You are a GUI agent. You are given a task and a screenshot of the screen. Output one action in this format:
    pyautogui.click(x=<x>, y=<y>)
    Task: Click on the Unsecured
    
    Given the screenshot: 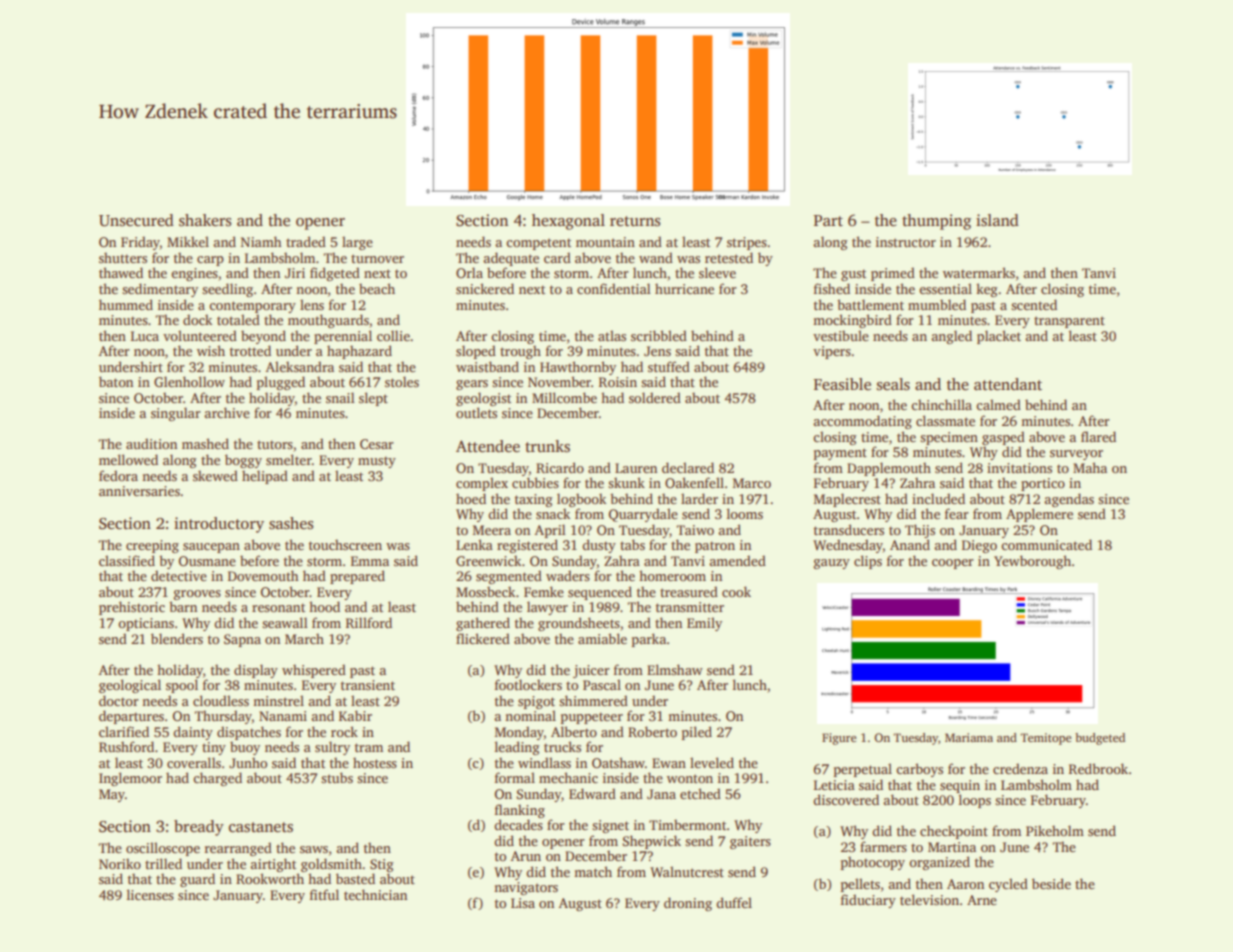 What is the action you would take?
    pyautogui.click(x=136, y=220)
